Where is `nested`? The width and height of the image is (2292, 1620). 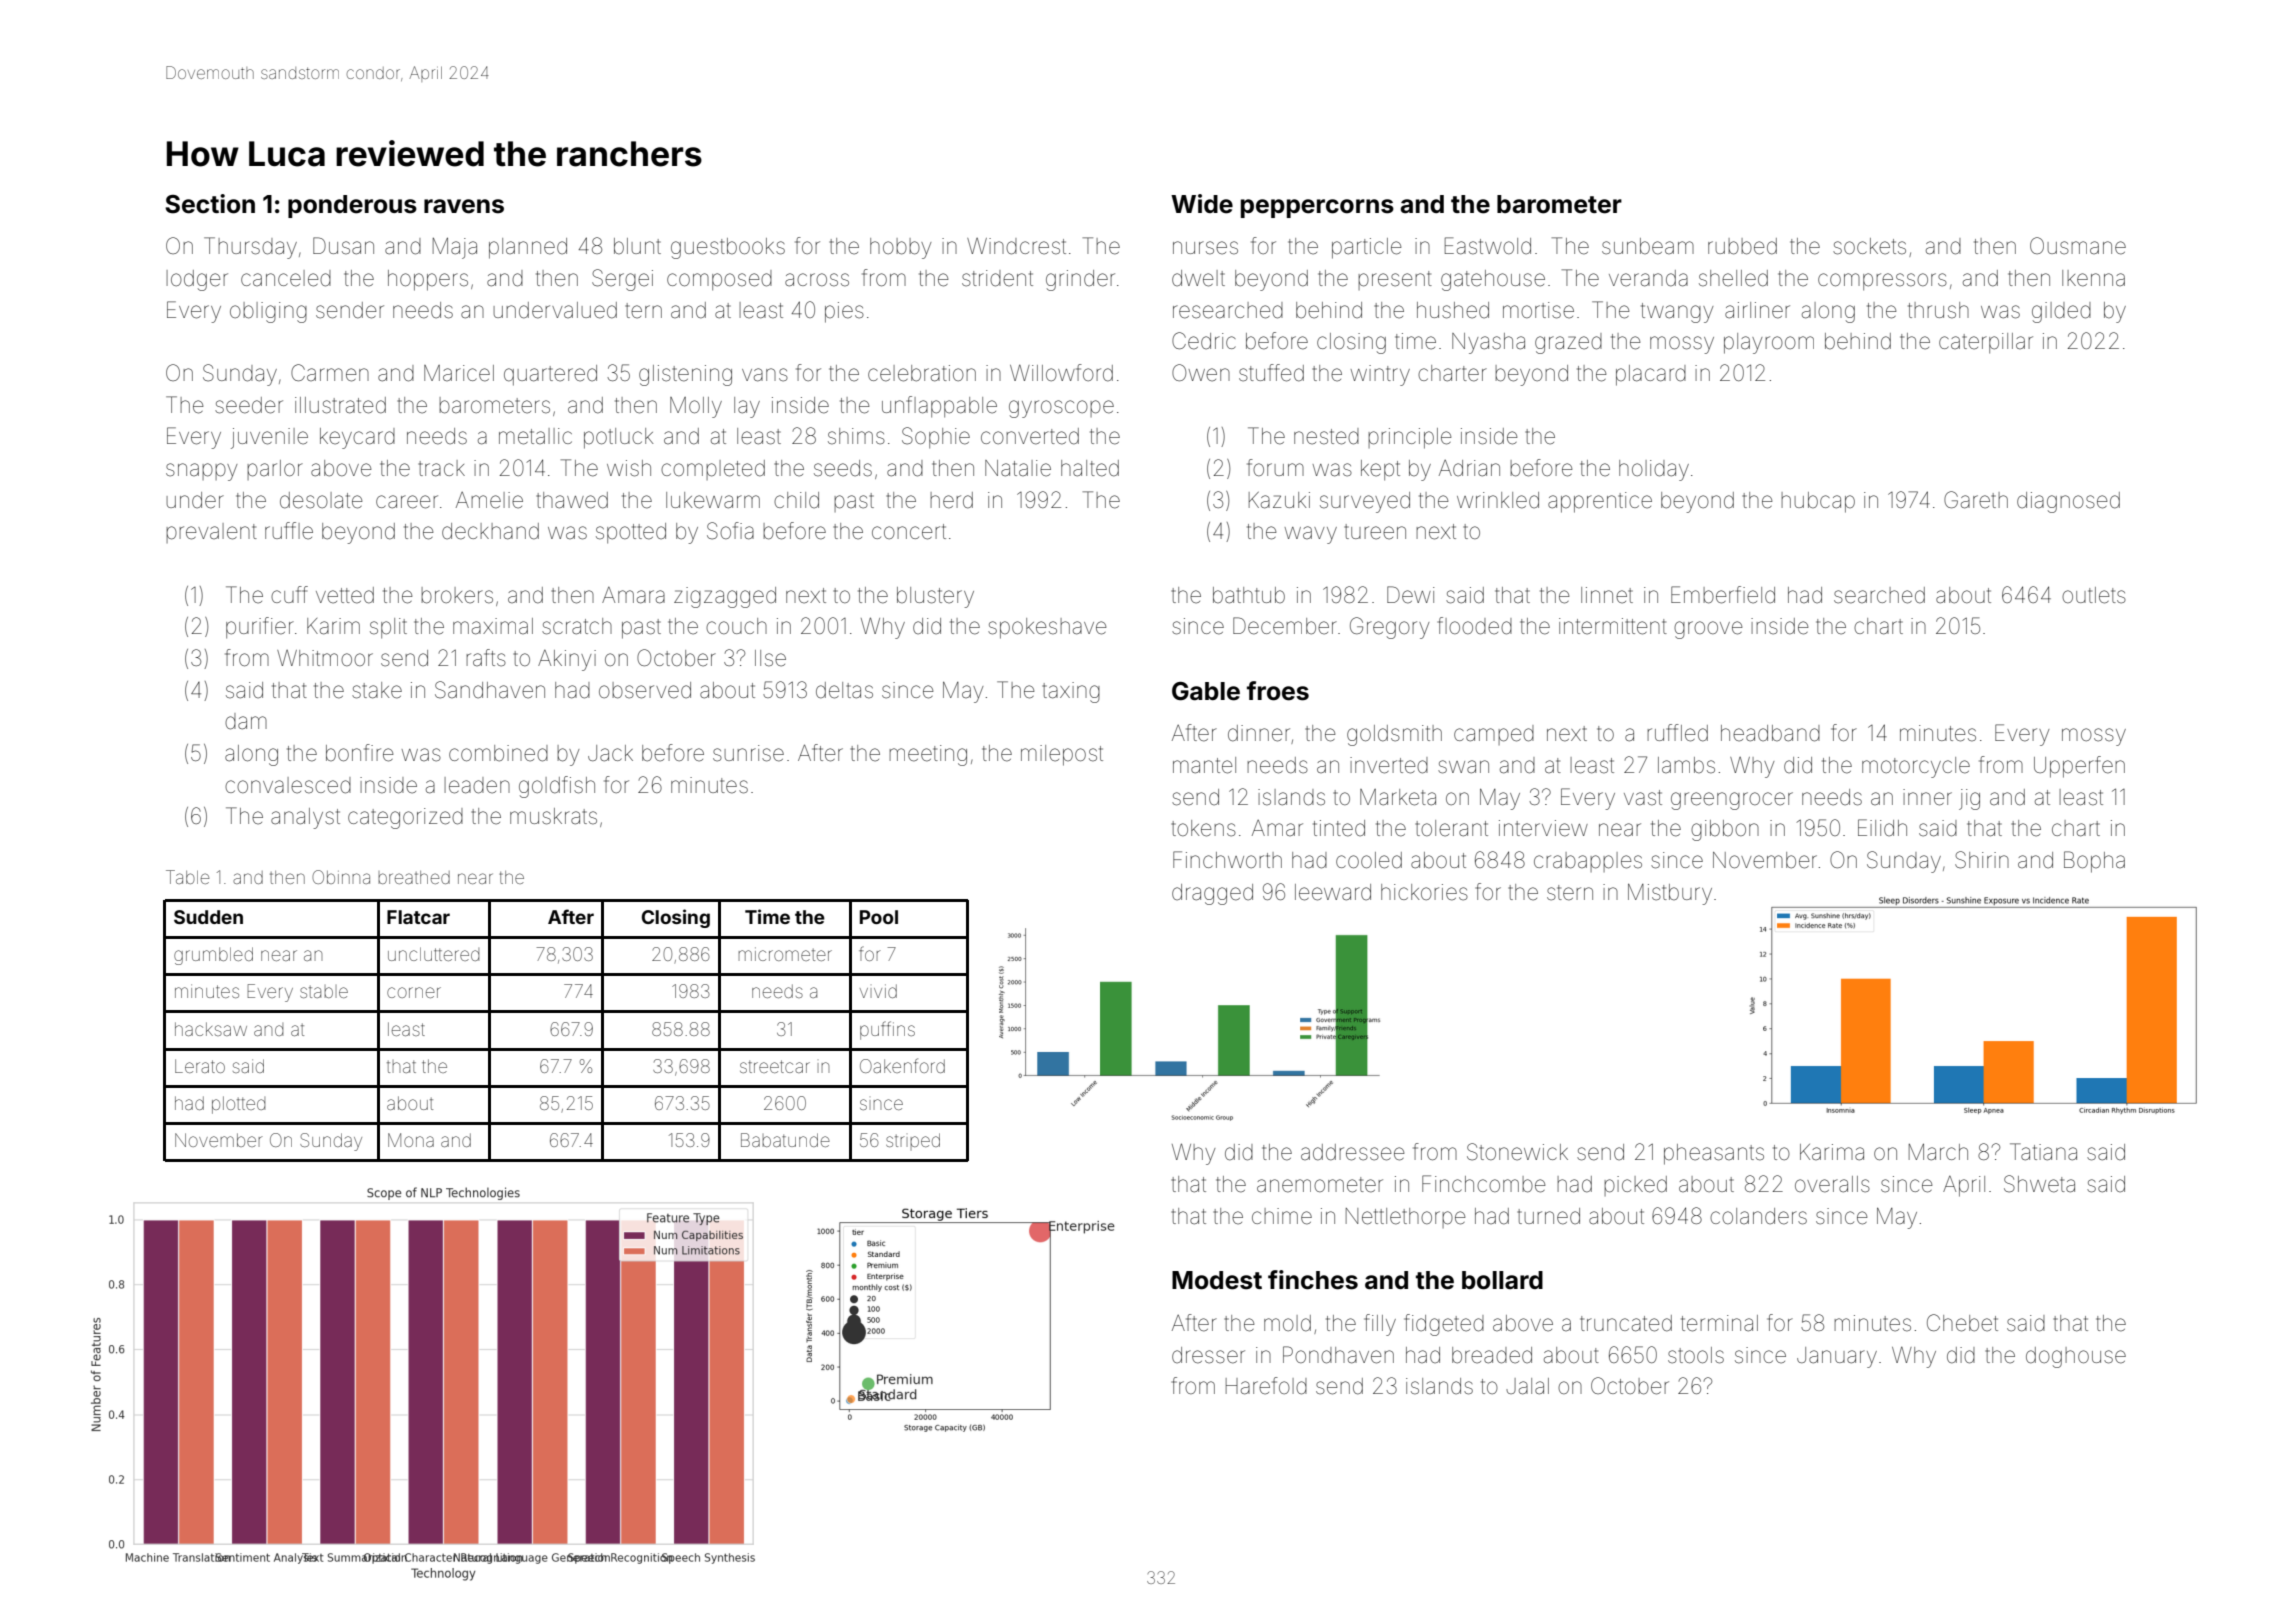 nested is located at coordinates (1326, 436).
